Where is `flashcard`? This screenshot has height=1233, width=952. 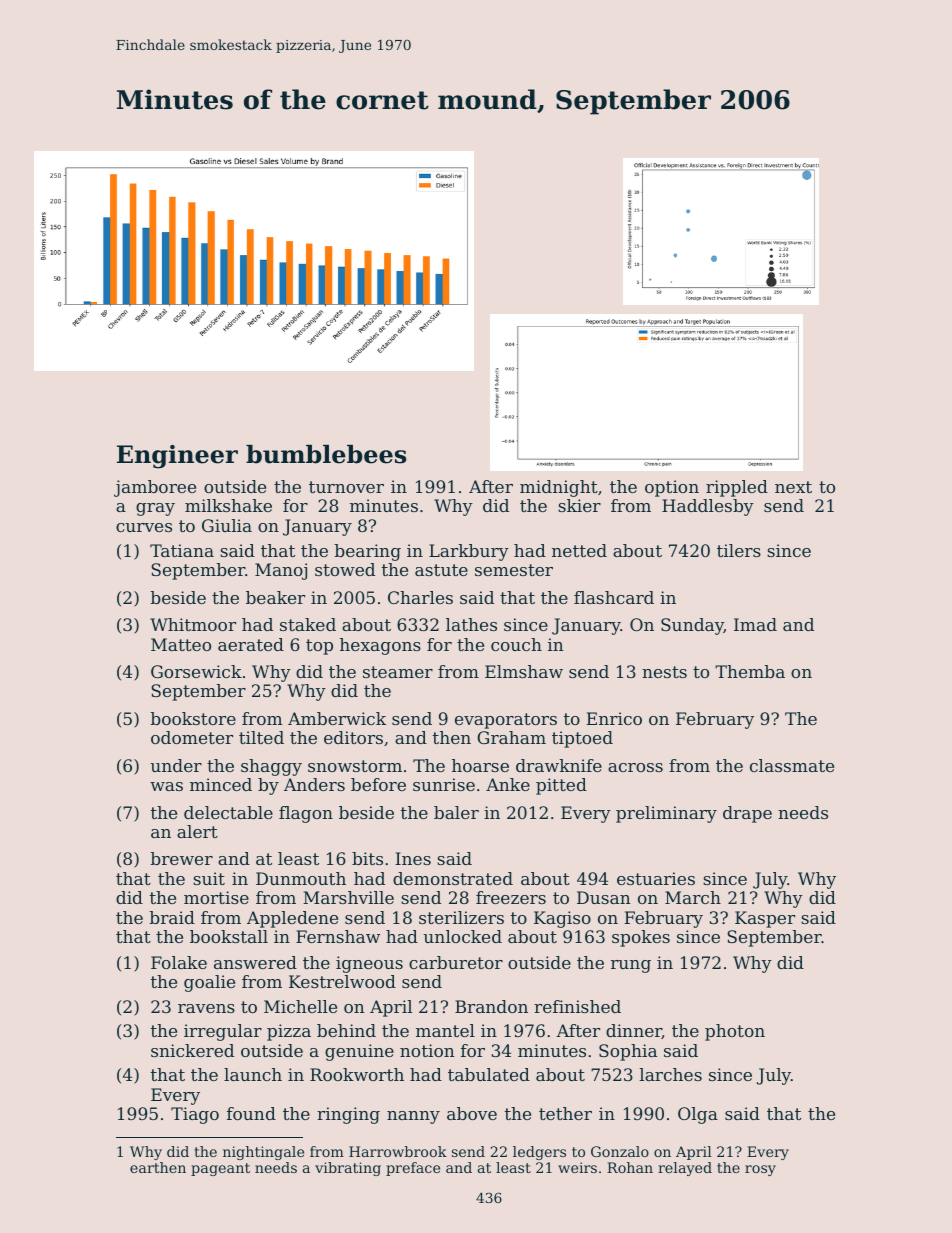
flashcard is located at coordinates (614, 597).
